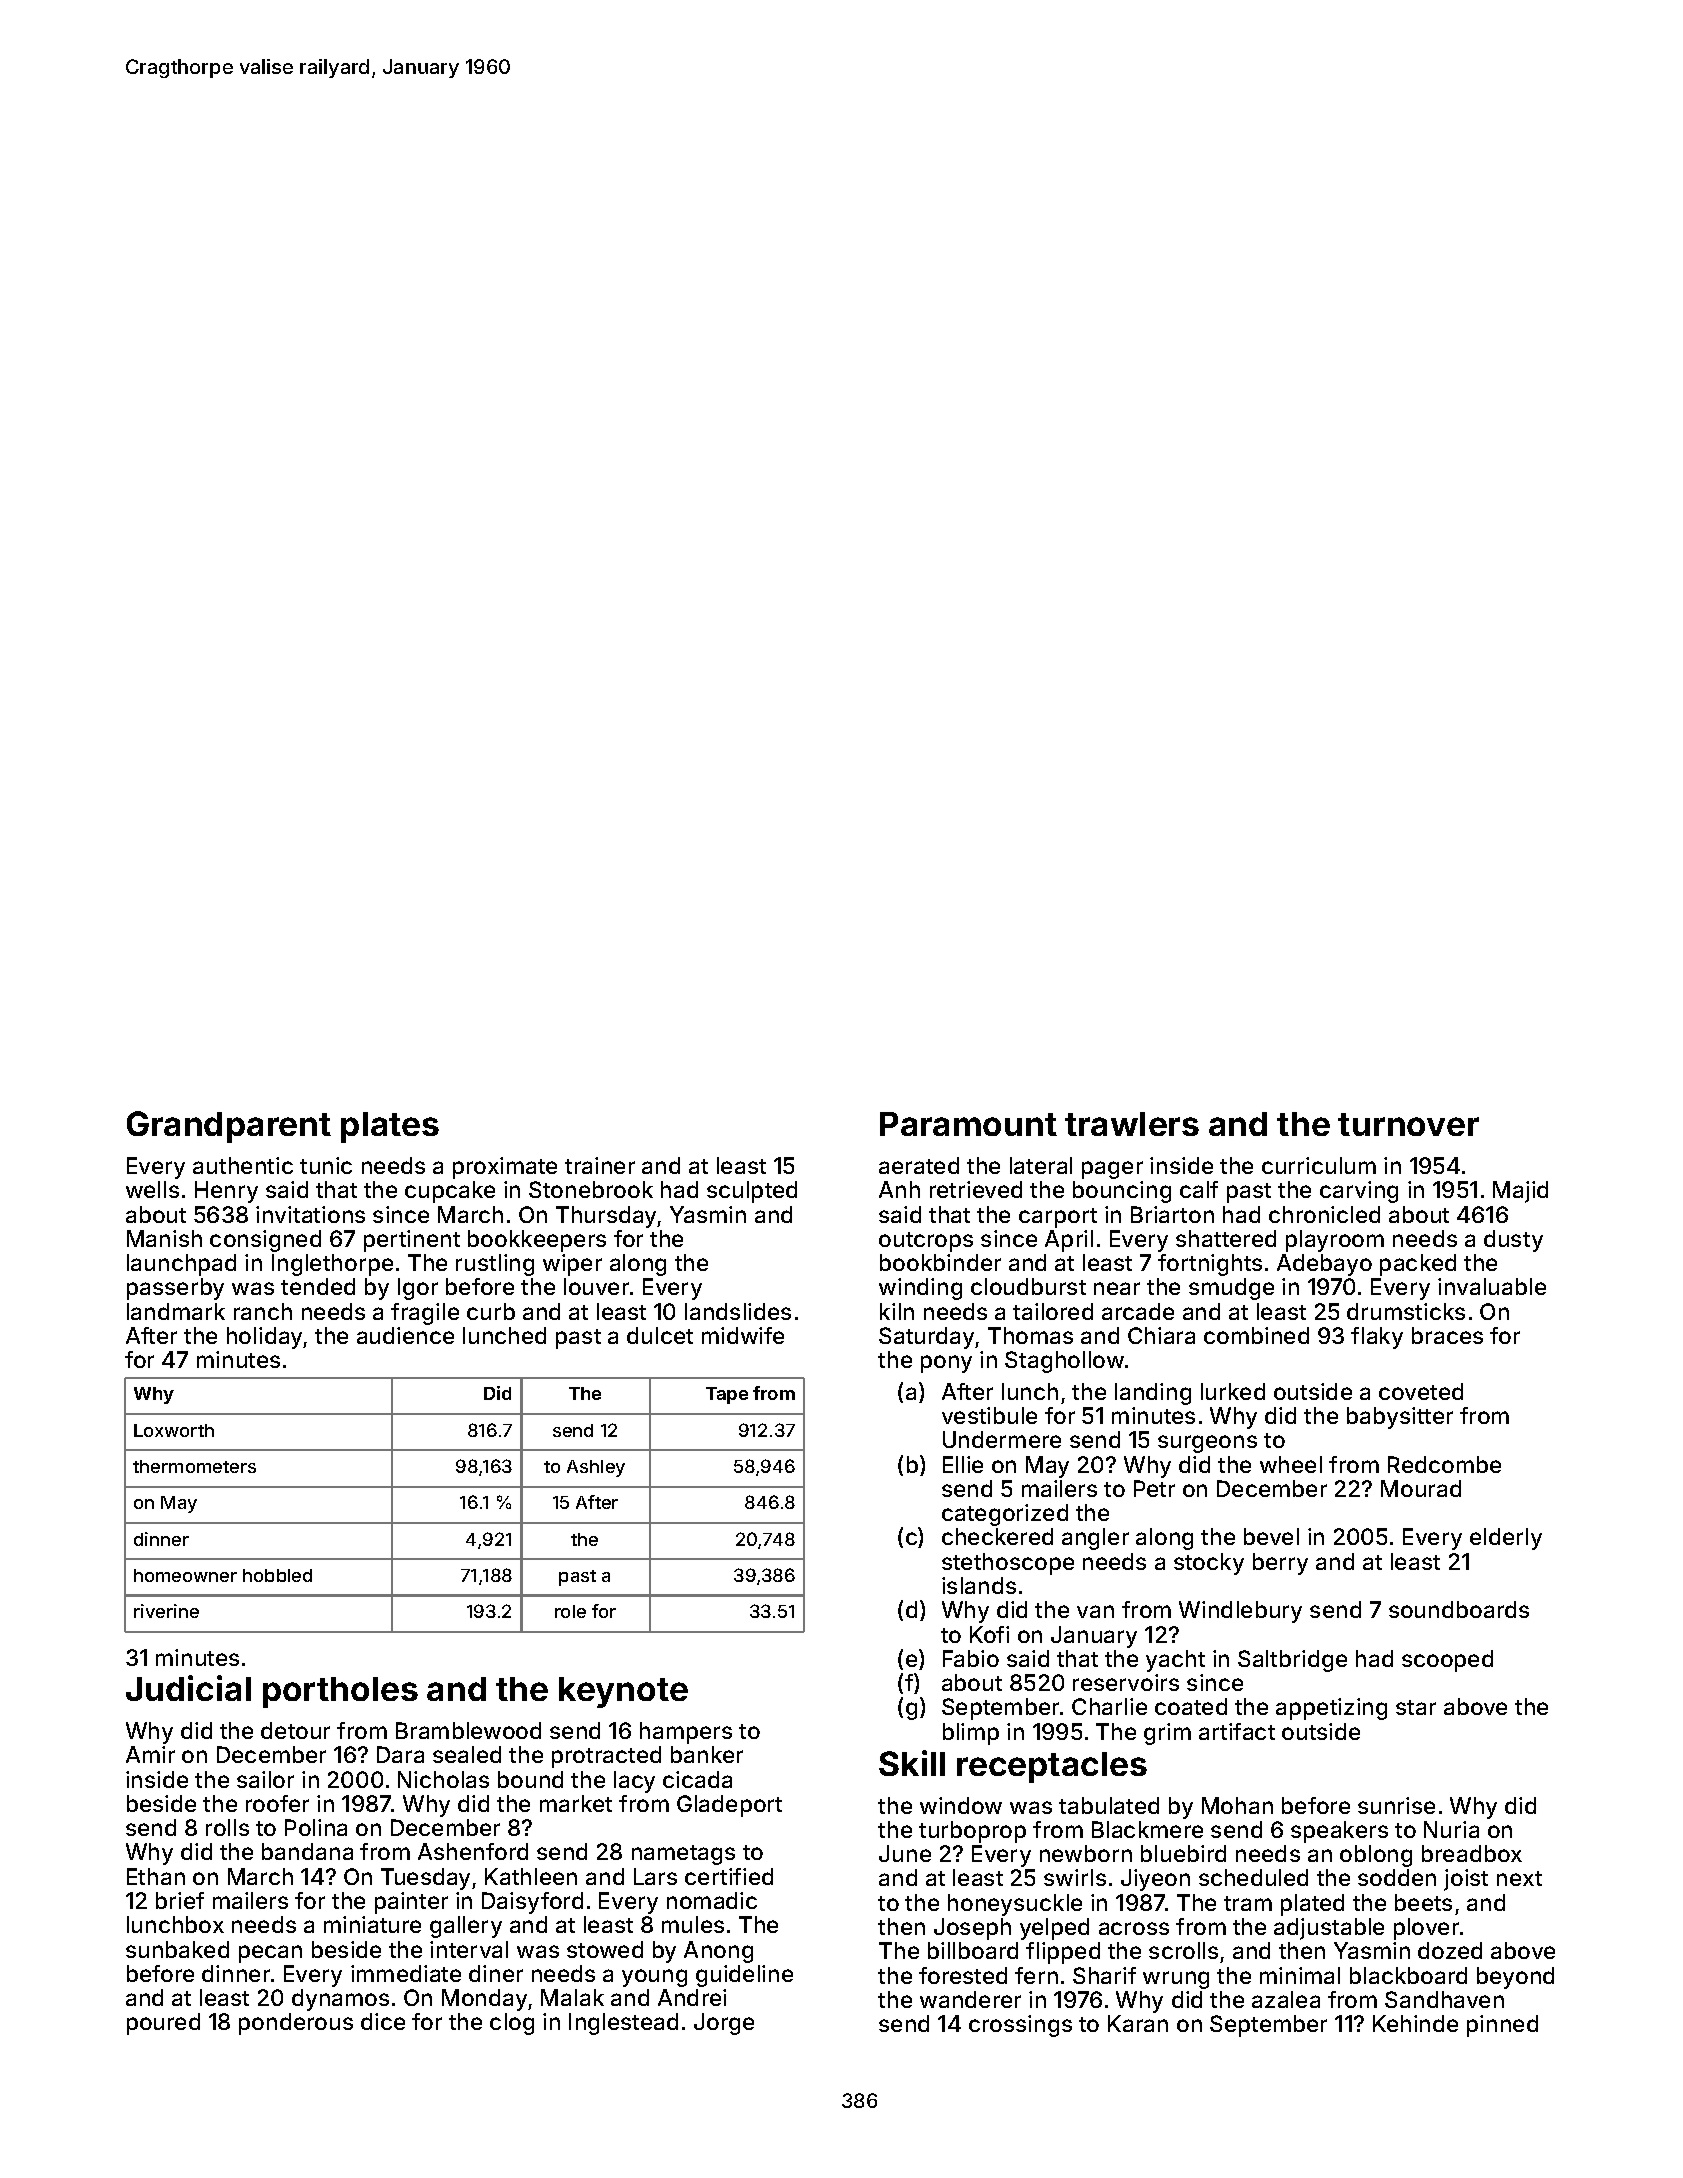 The image size is (1683, 2178). Describe the element at coordinates (1502, 2026) in the page. I see `pinned` at that location.
